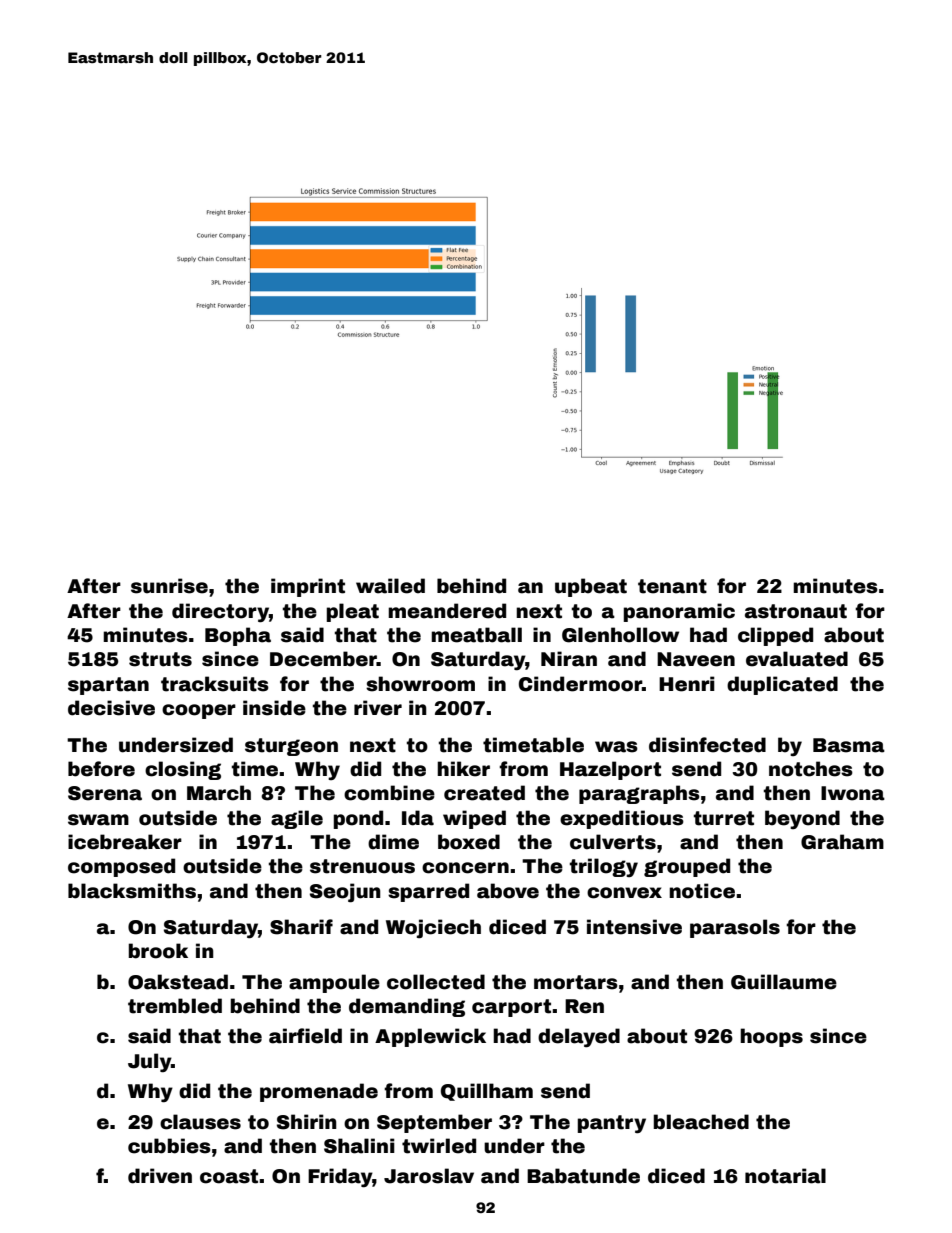  Describe the element at coordinates (378, 708) in the screenshot. I see `river` at that location.
